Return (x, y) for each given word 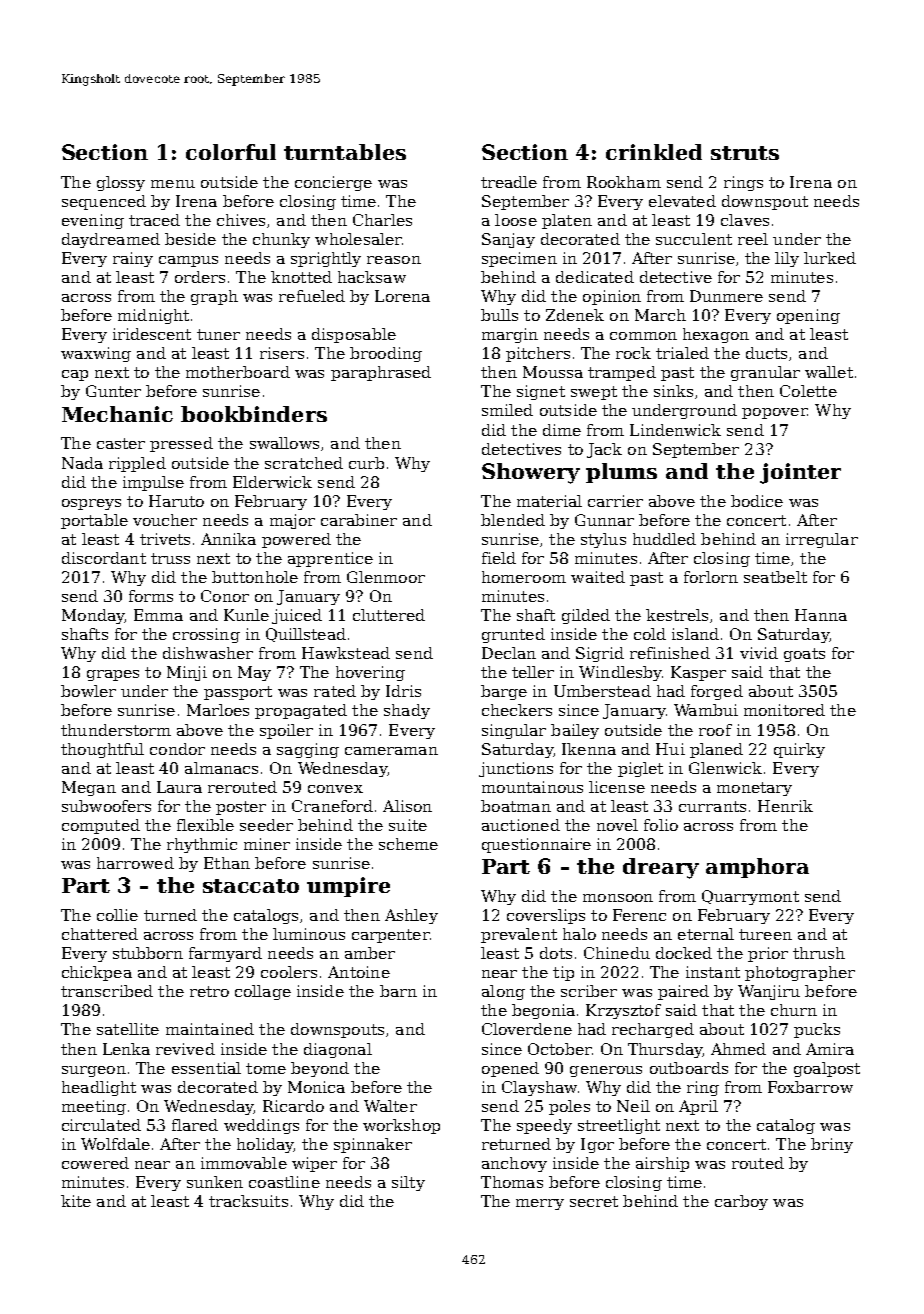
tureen (765, 934)
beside (190, 239)
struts (745, 153)
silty (408, 1183)
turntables (345, 152)
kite (76, 1201)
